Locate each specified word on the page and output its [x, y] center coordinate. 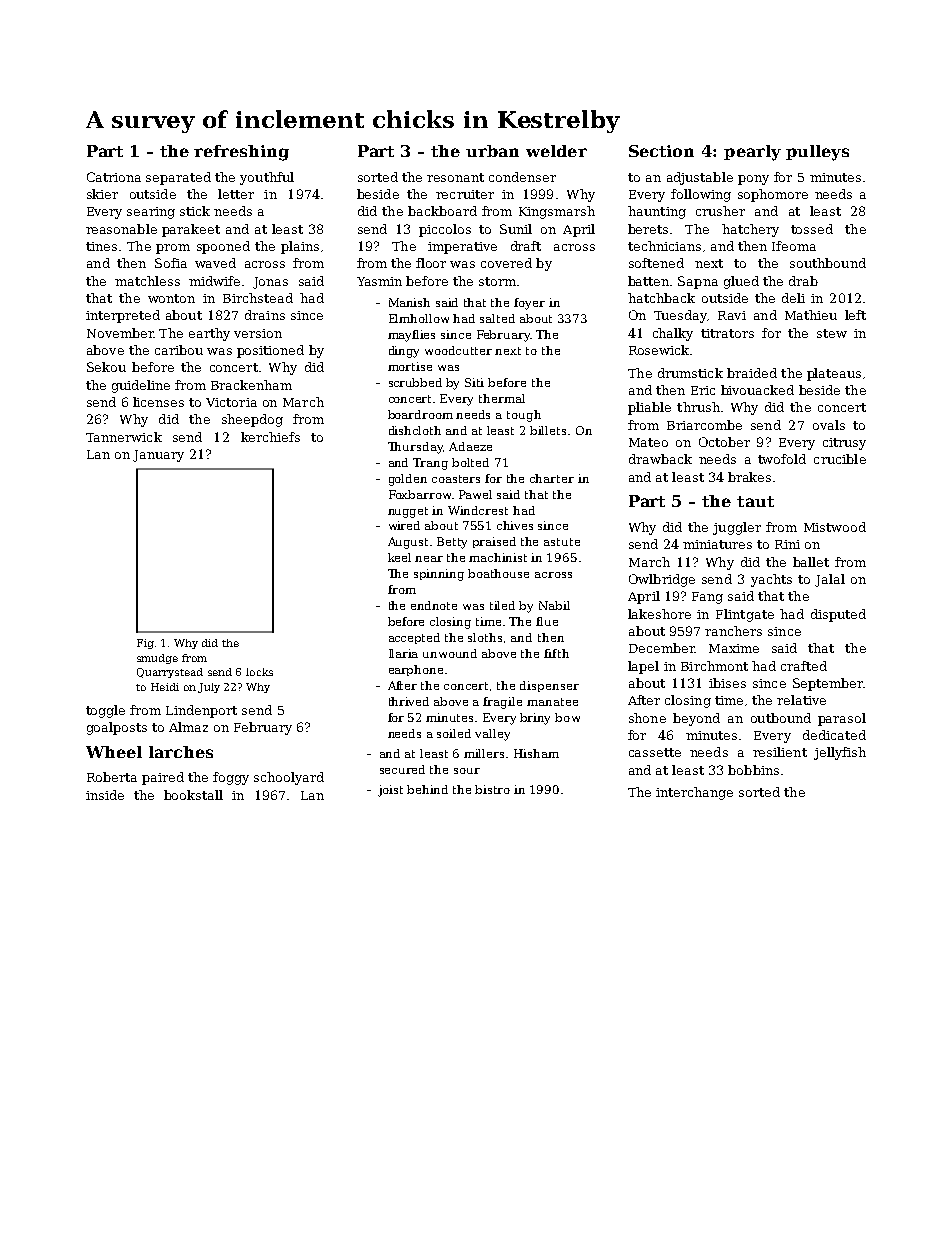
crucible [840, 459]
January [158, 456]
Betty [452, 543]
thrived [409, 701]
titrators [727, 333]
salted [497, 318]
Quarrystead [170, 673]
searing [151, 213]
